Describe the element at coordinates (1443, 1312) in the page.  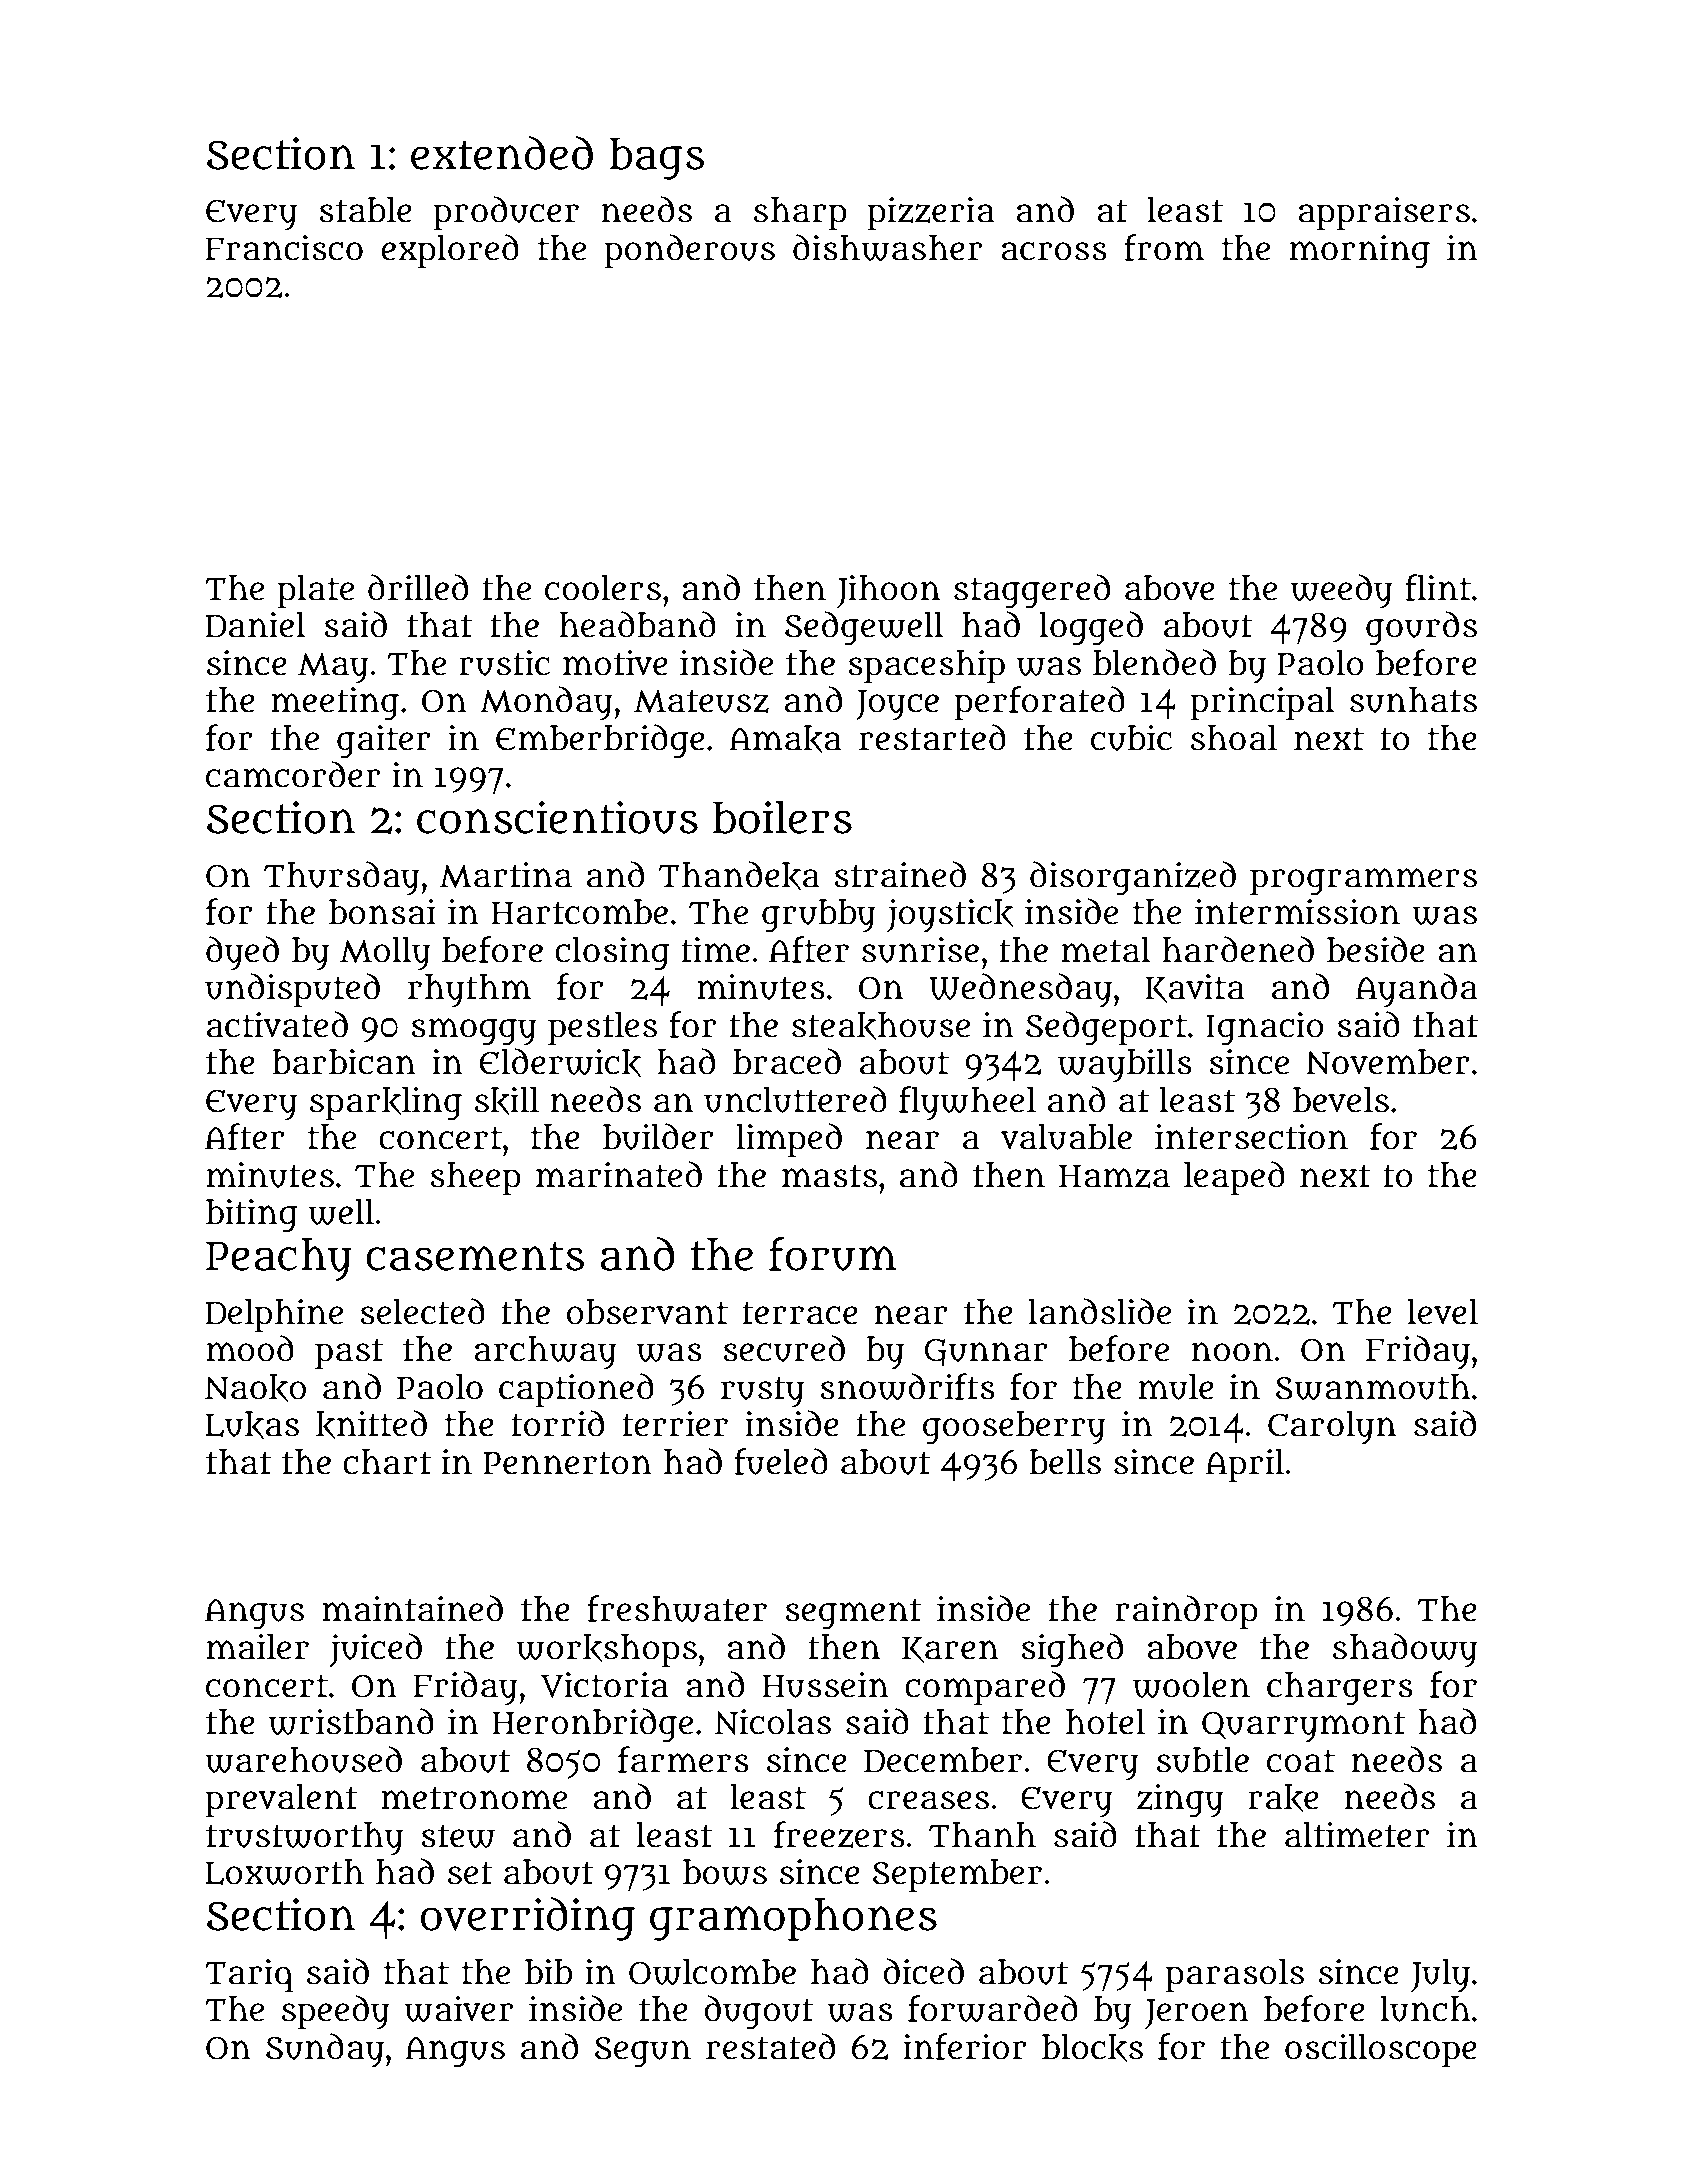
I see `level` at that location.
